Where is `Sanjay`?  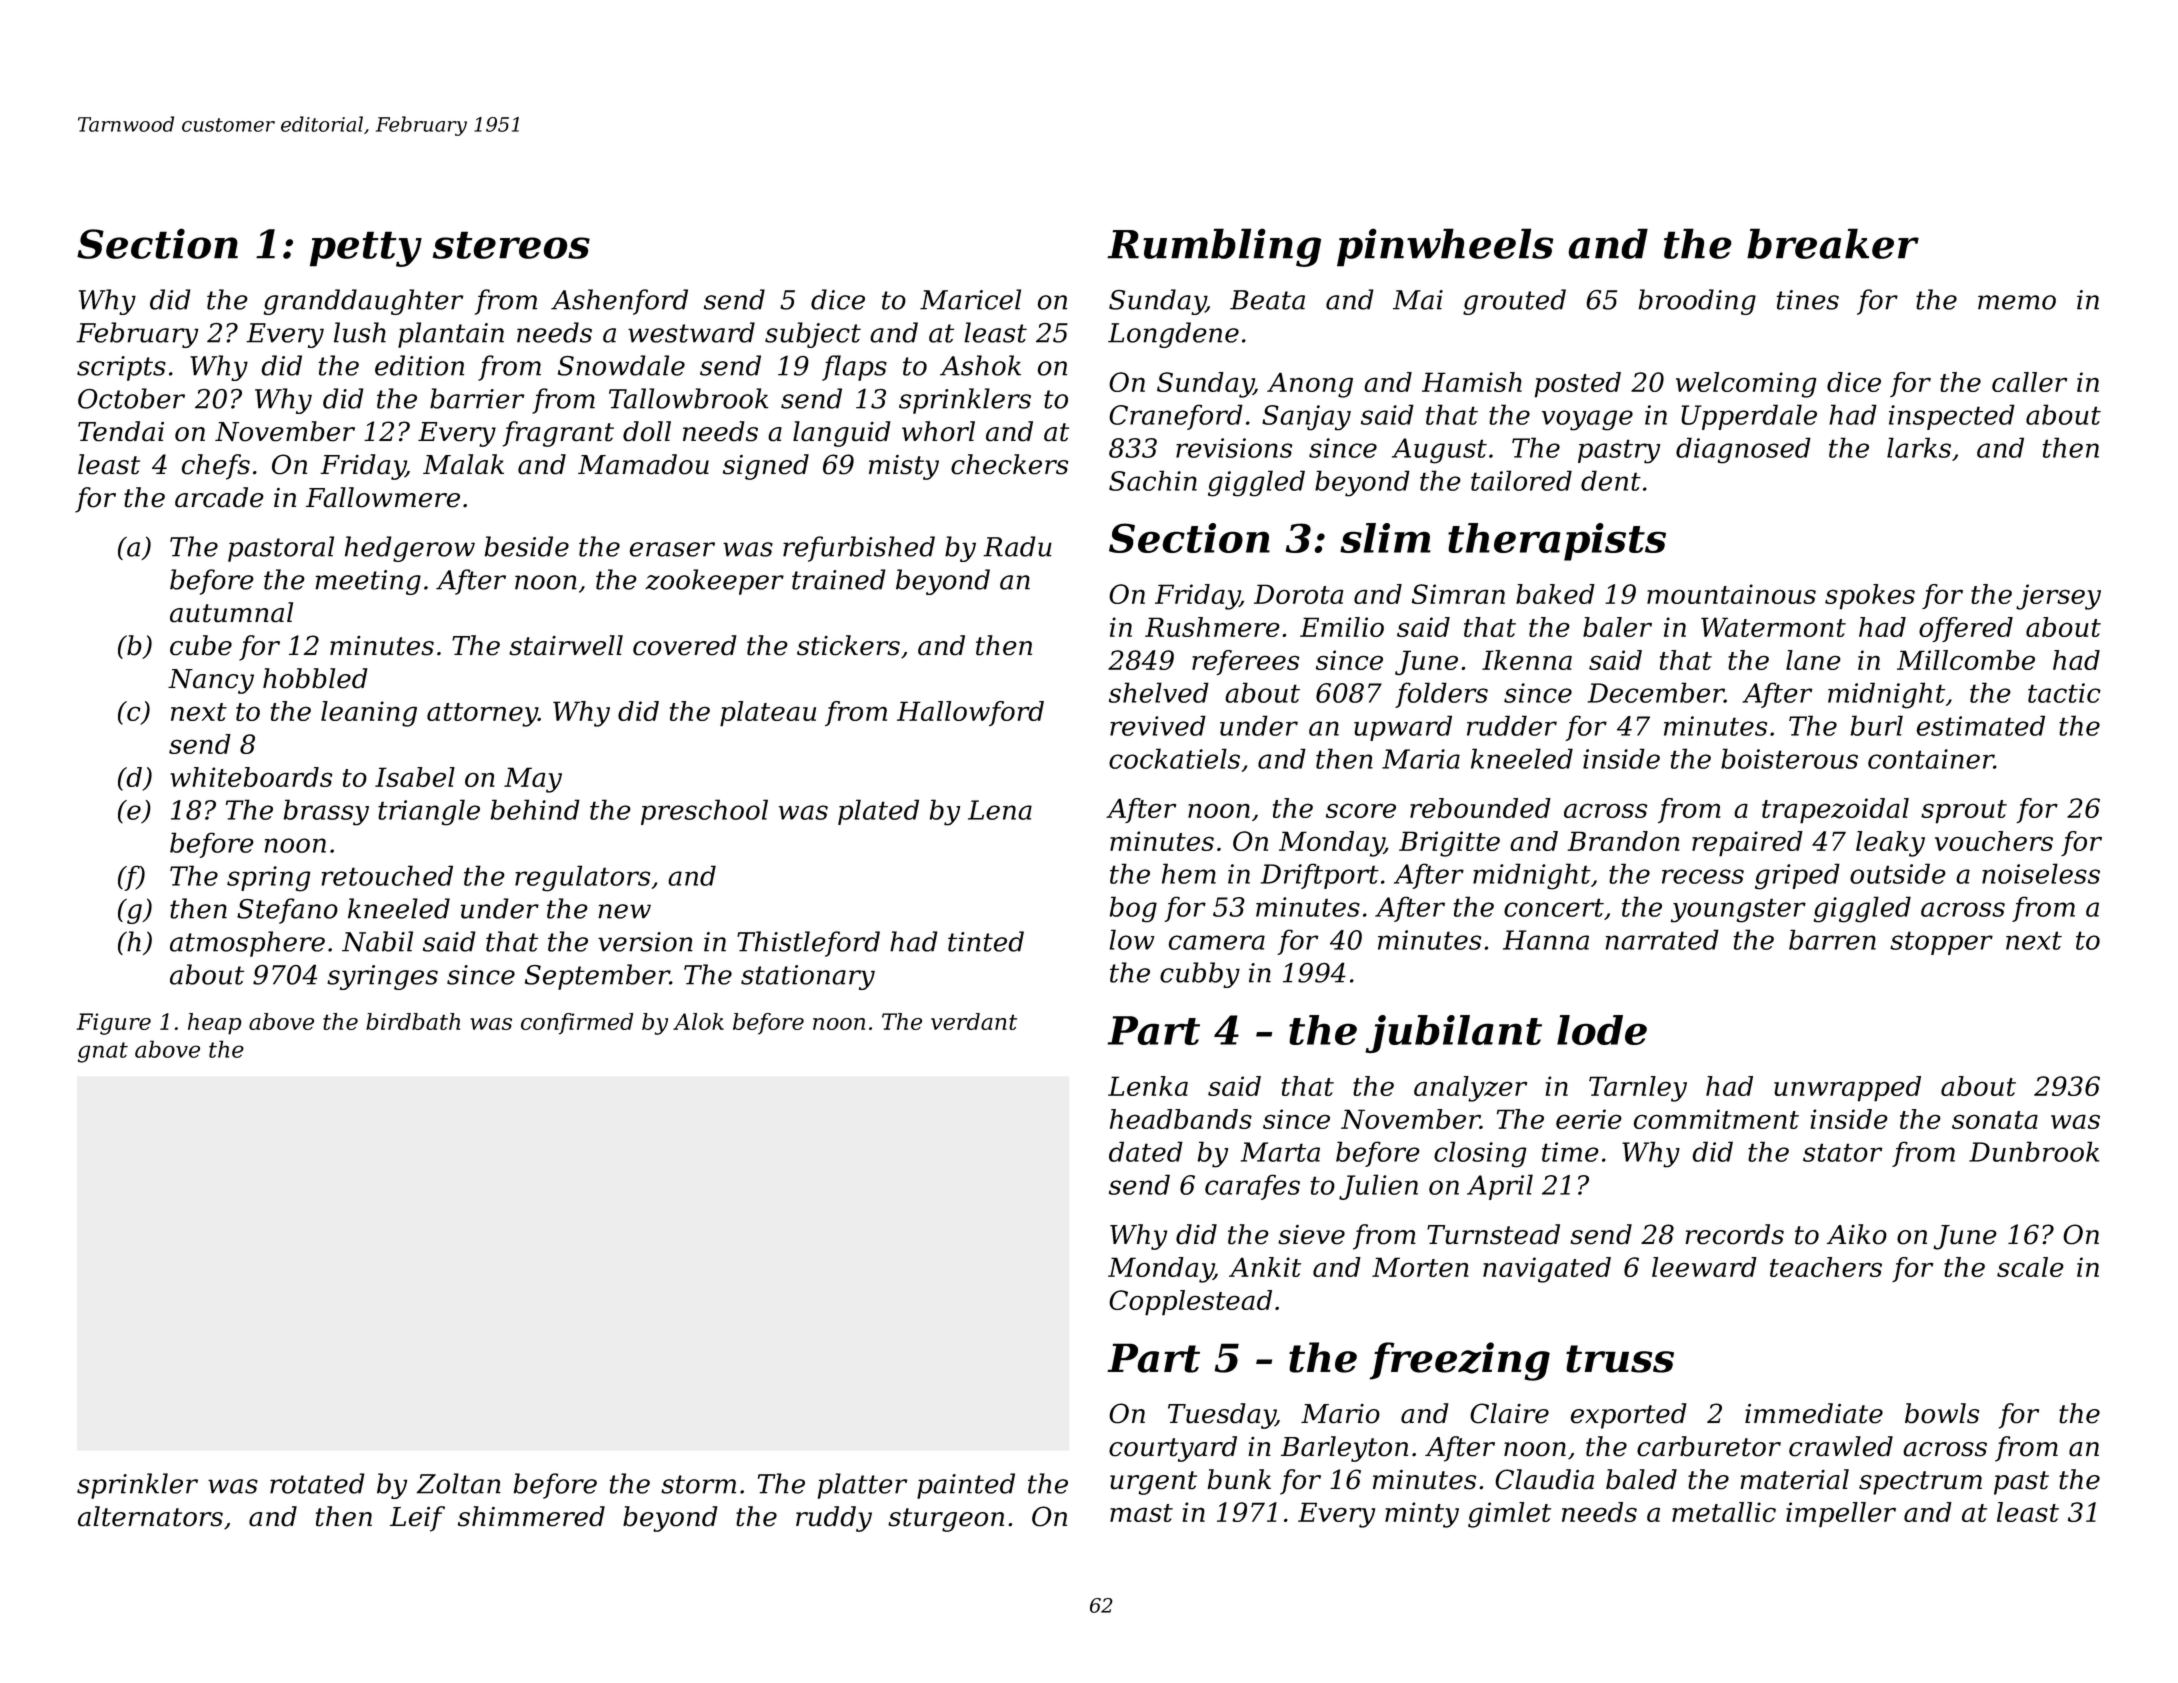 Sanjay is located at coordinates (1306, 418).
